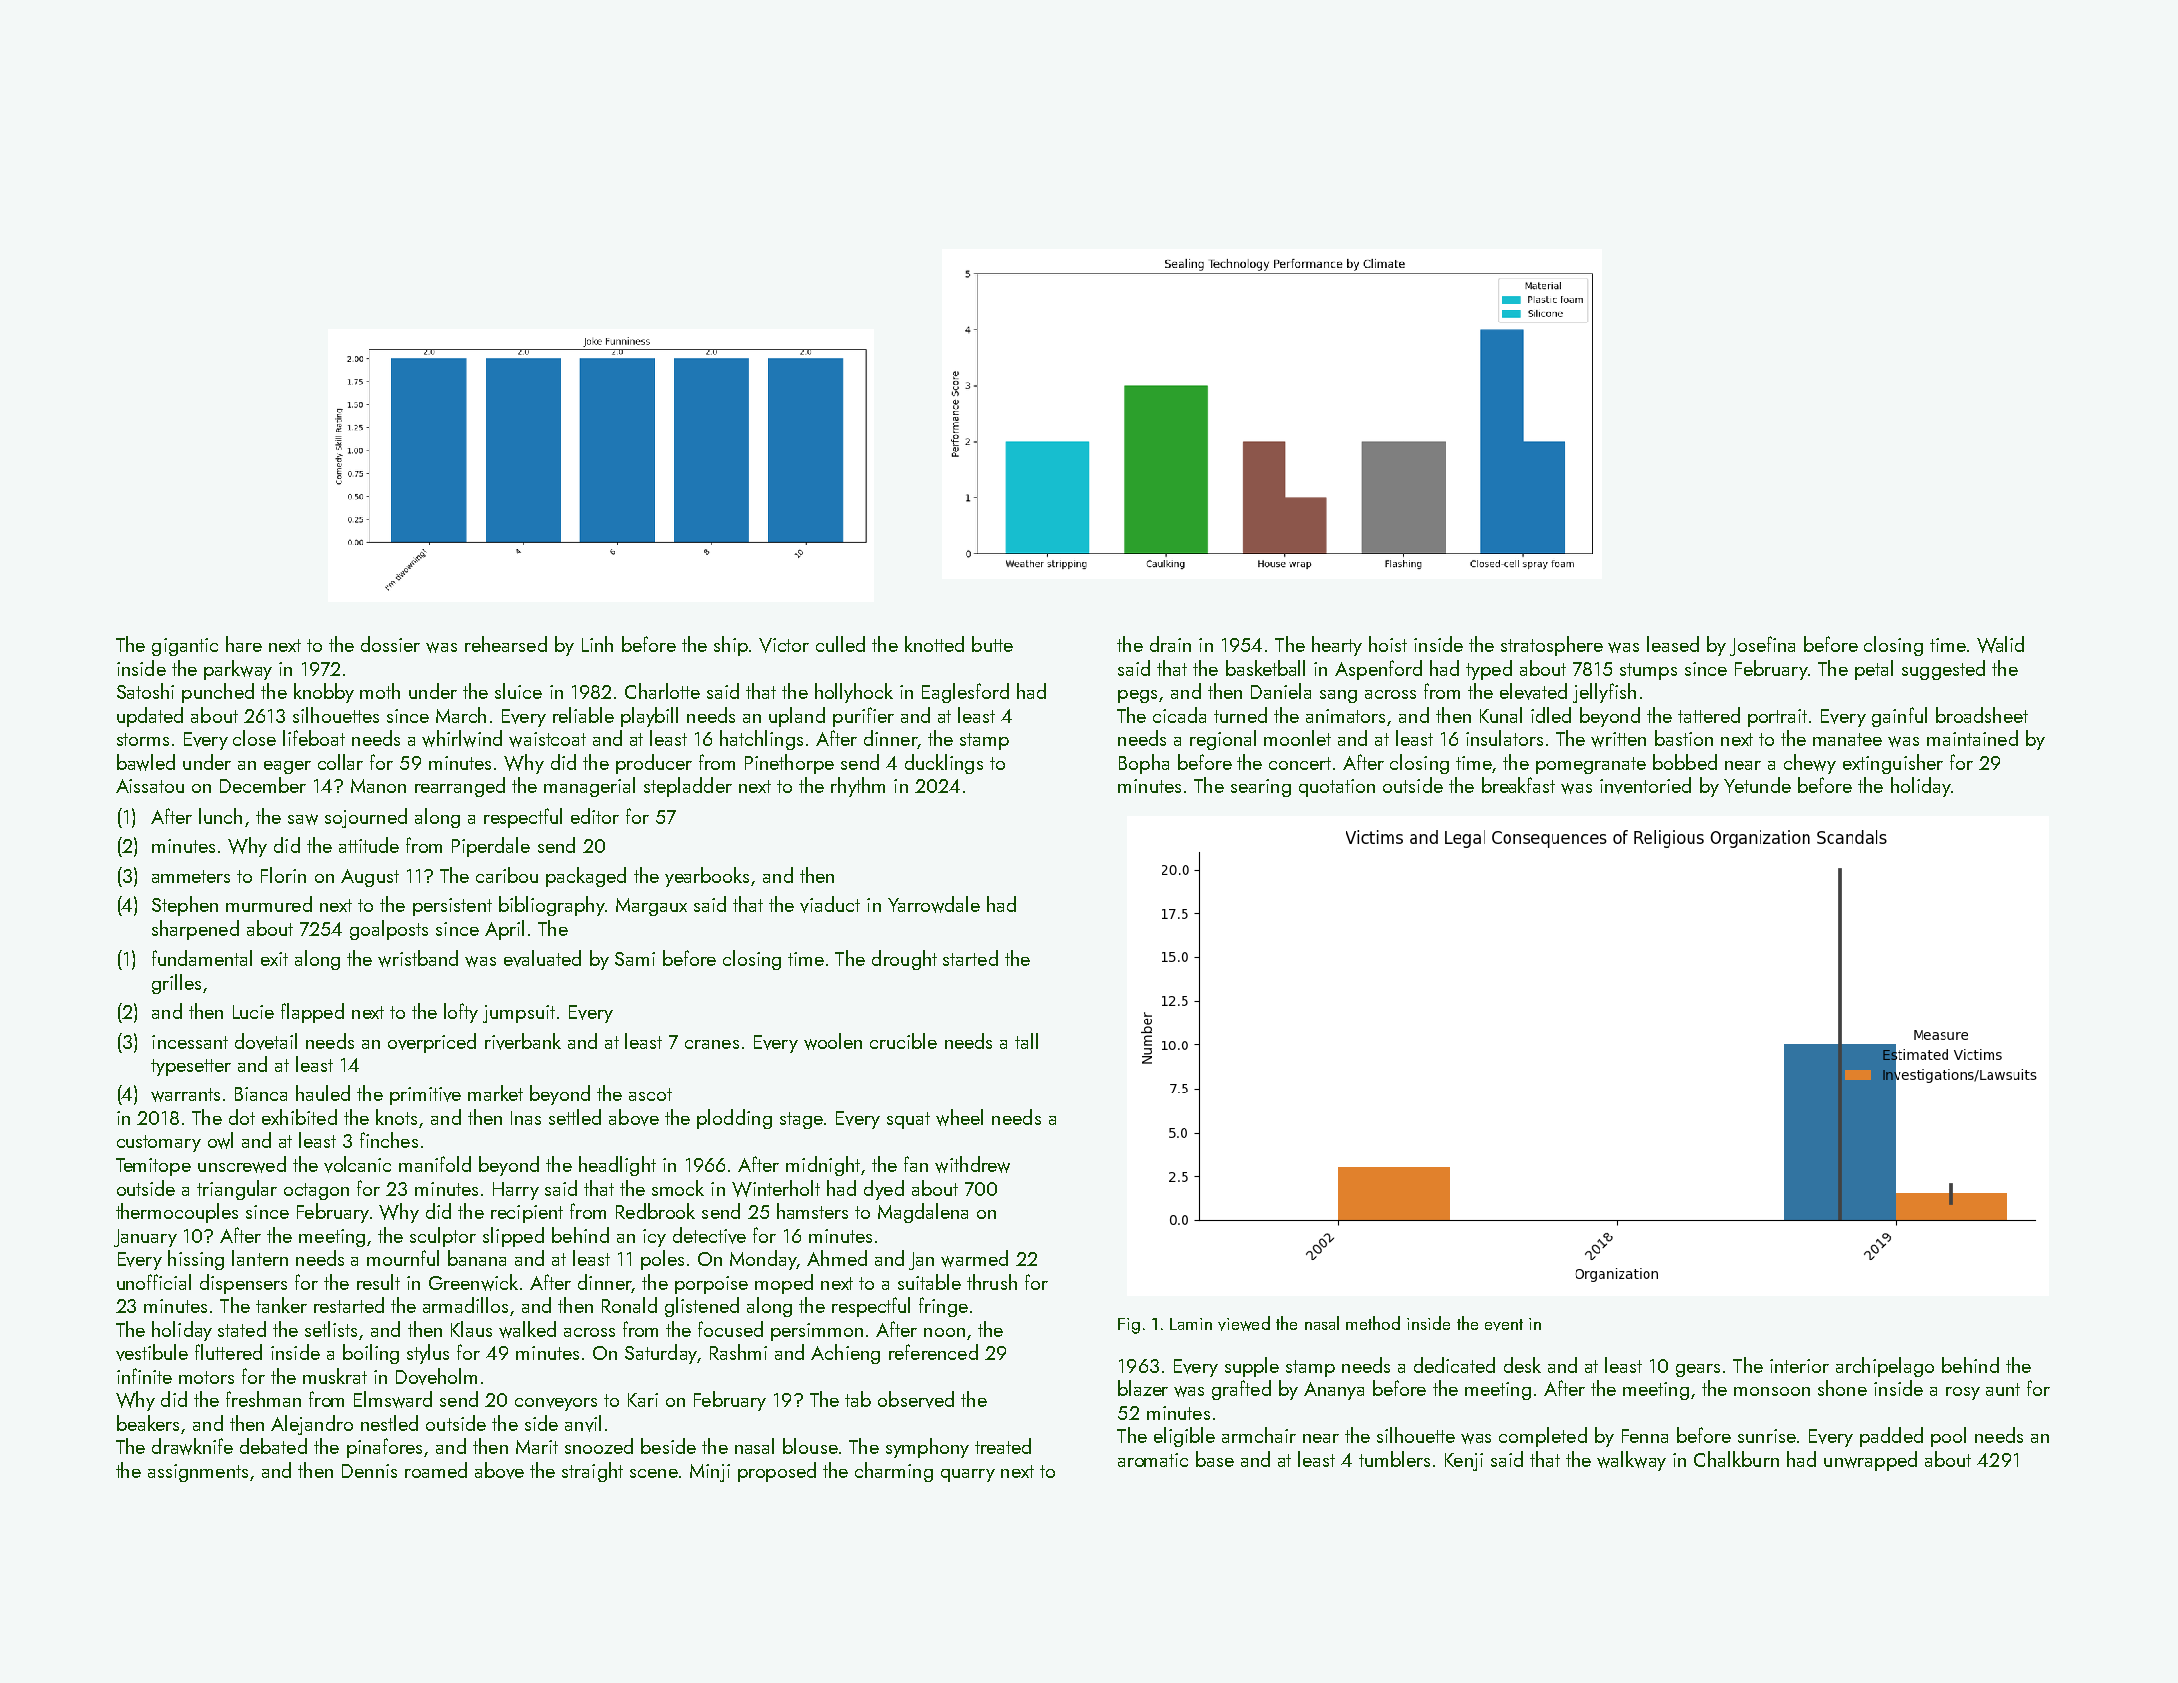 The image size is (2178, 1683). What do you see at coordinates (516, 1191) in the page?
I see `Harry` at bounding box center [516, 1191].
